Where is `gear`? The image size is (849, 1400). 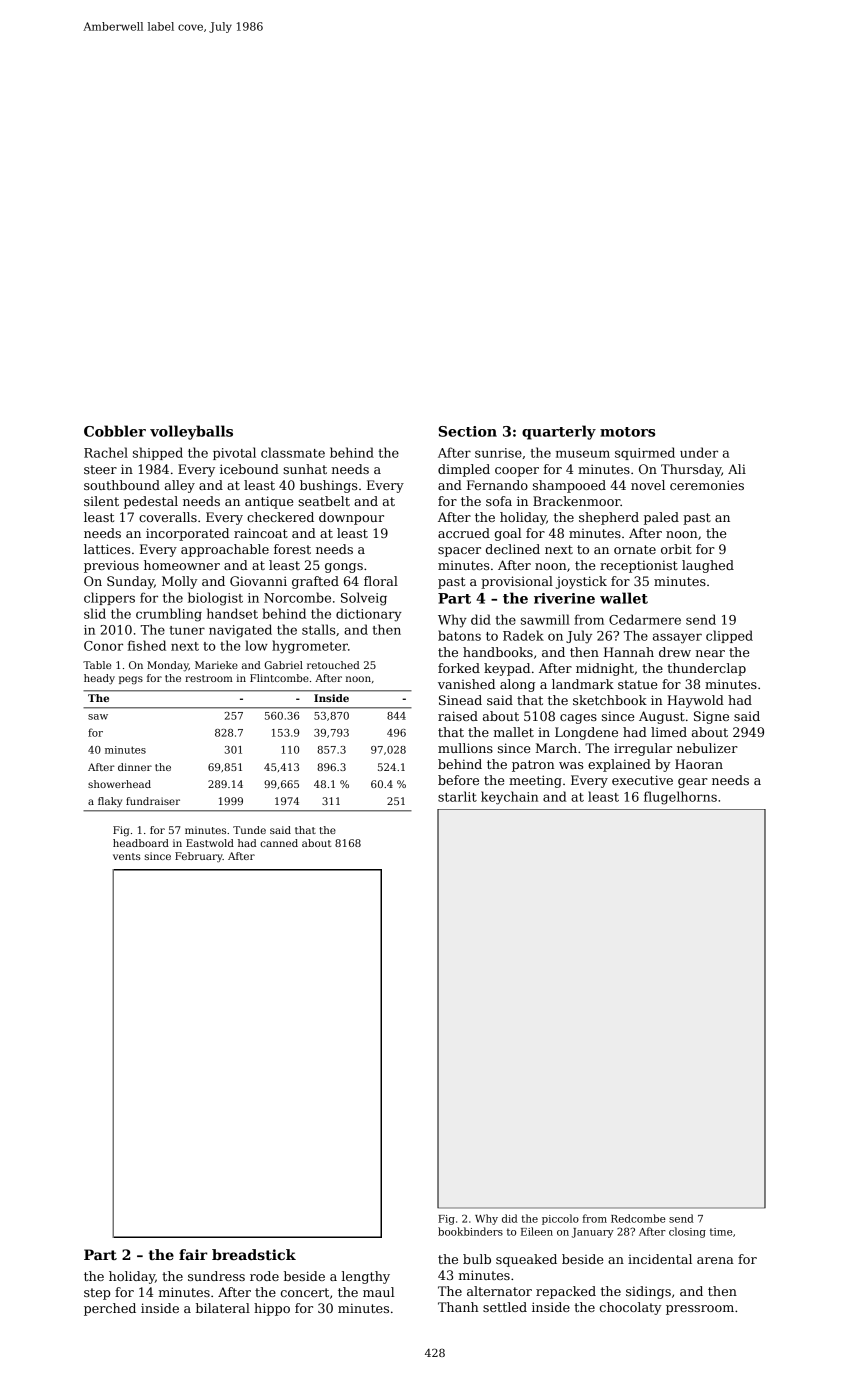 gear is located at coordinates (693, 783).
